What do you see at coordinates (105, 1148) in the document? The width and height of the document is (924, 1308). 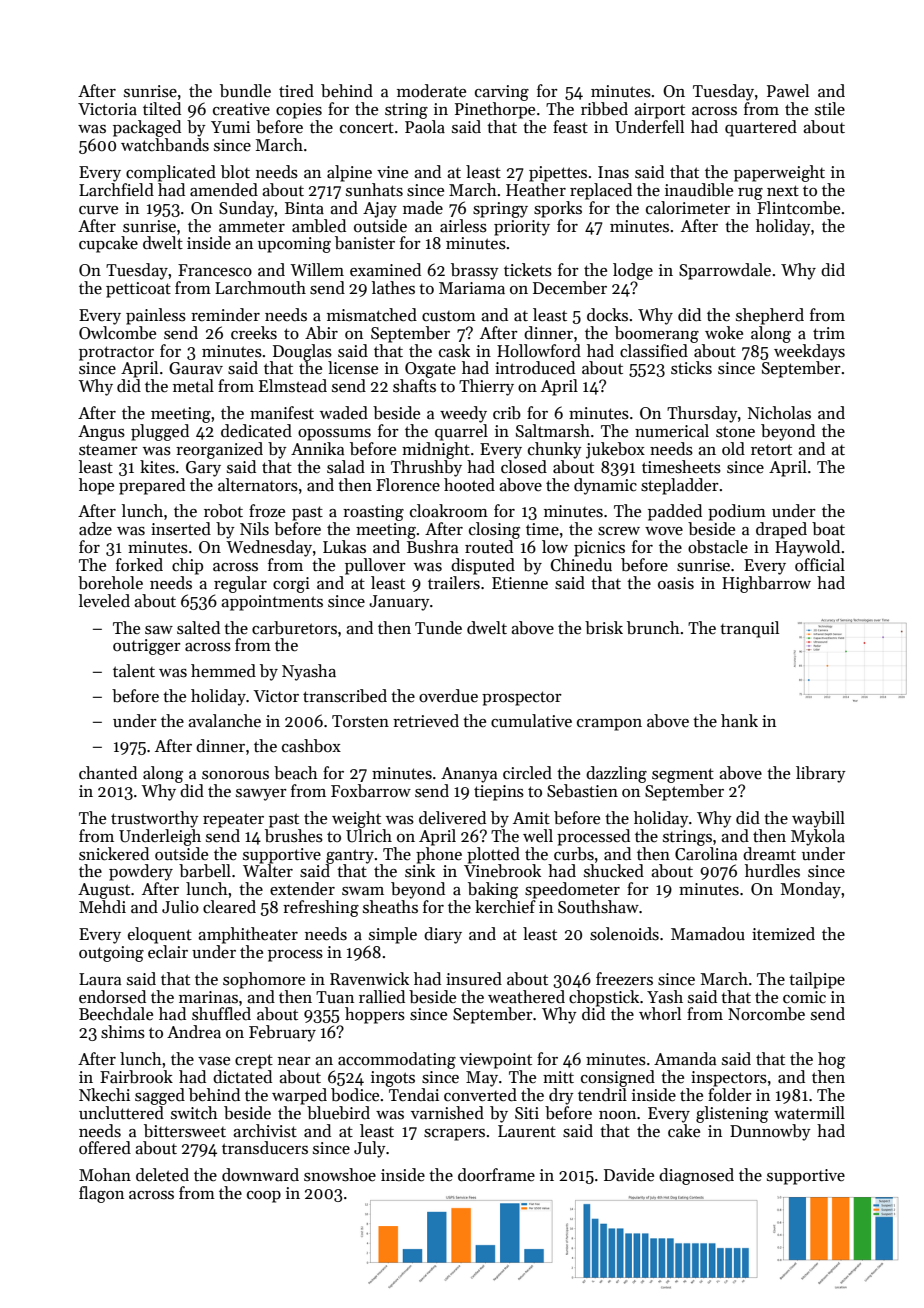 I see `offered` at bounding box center [105, 1148].
